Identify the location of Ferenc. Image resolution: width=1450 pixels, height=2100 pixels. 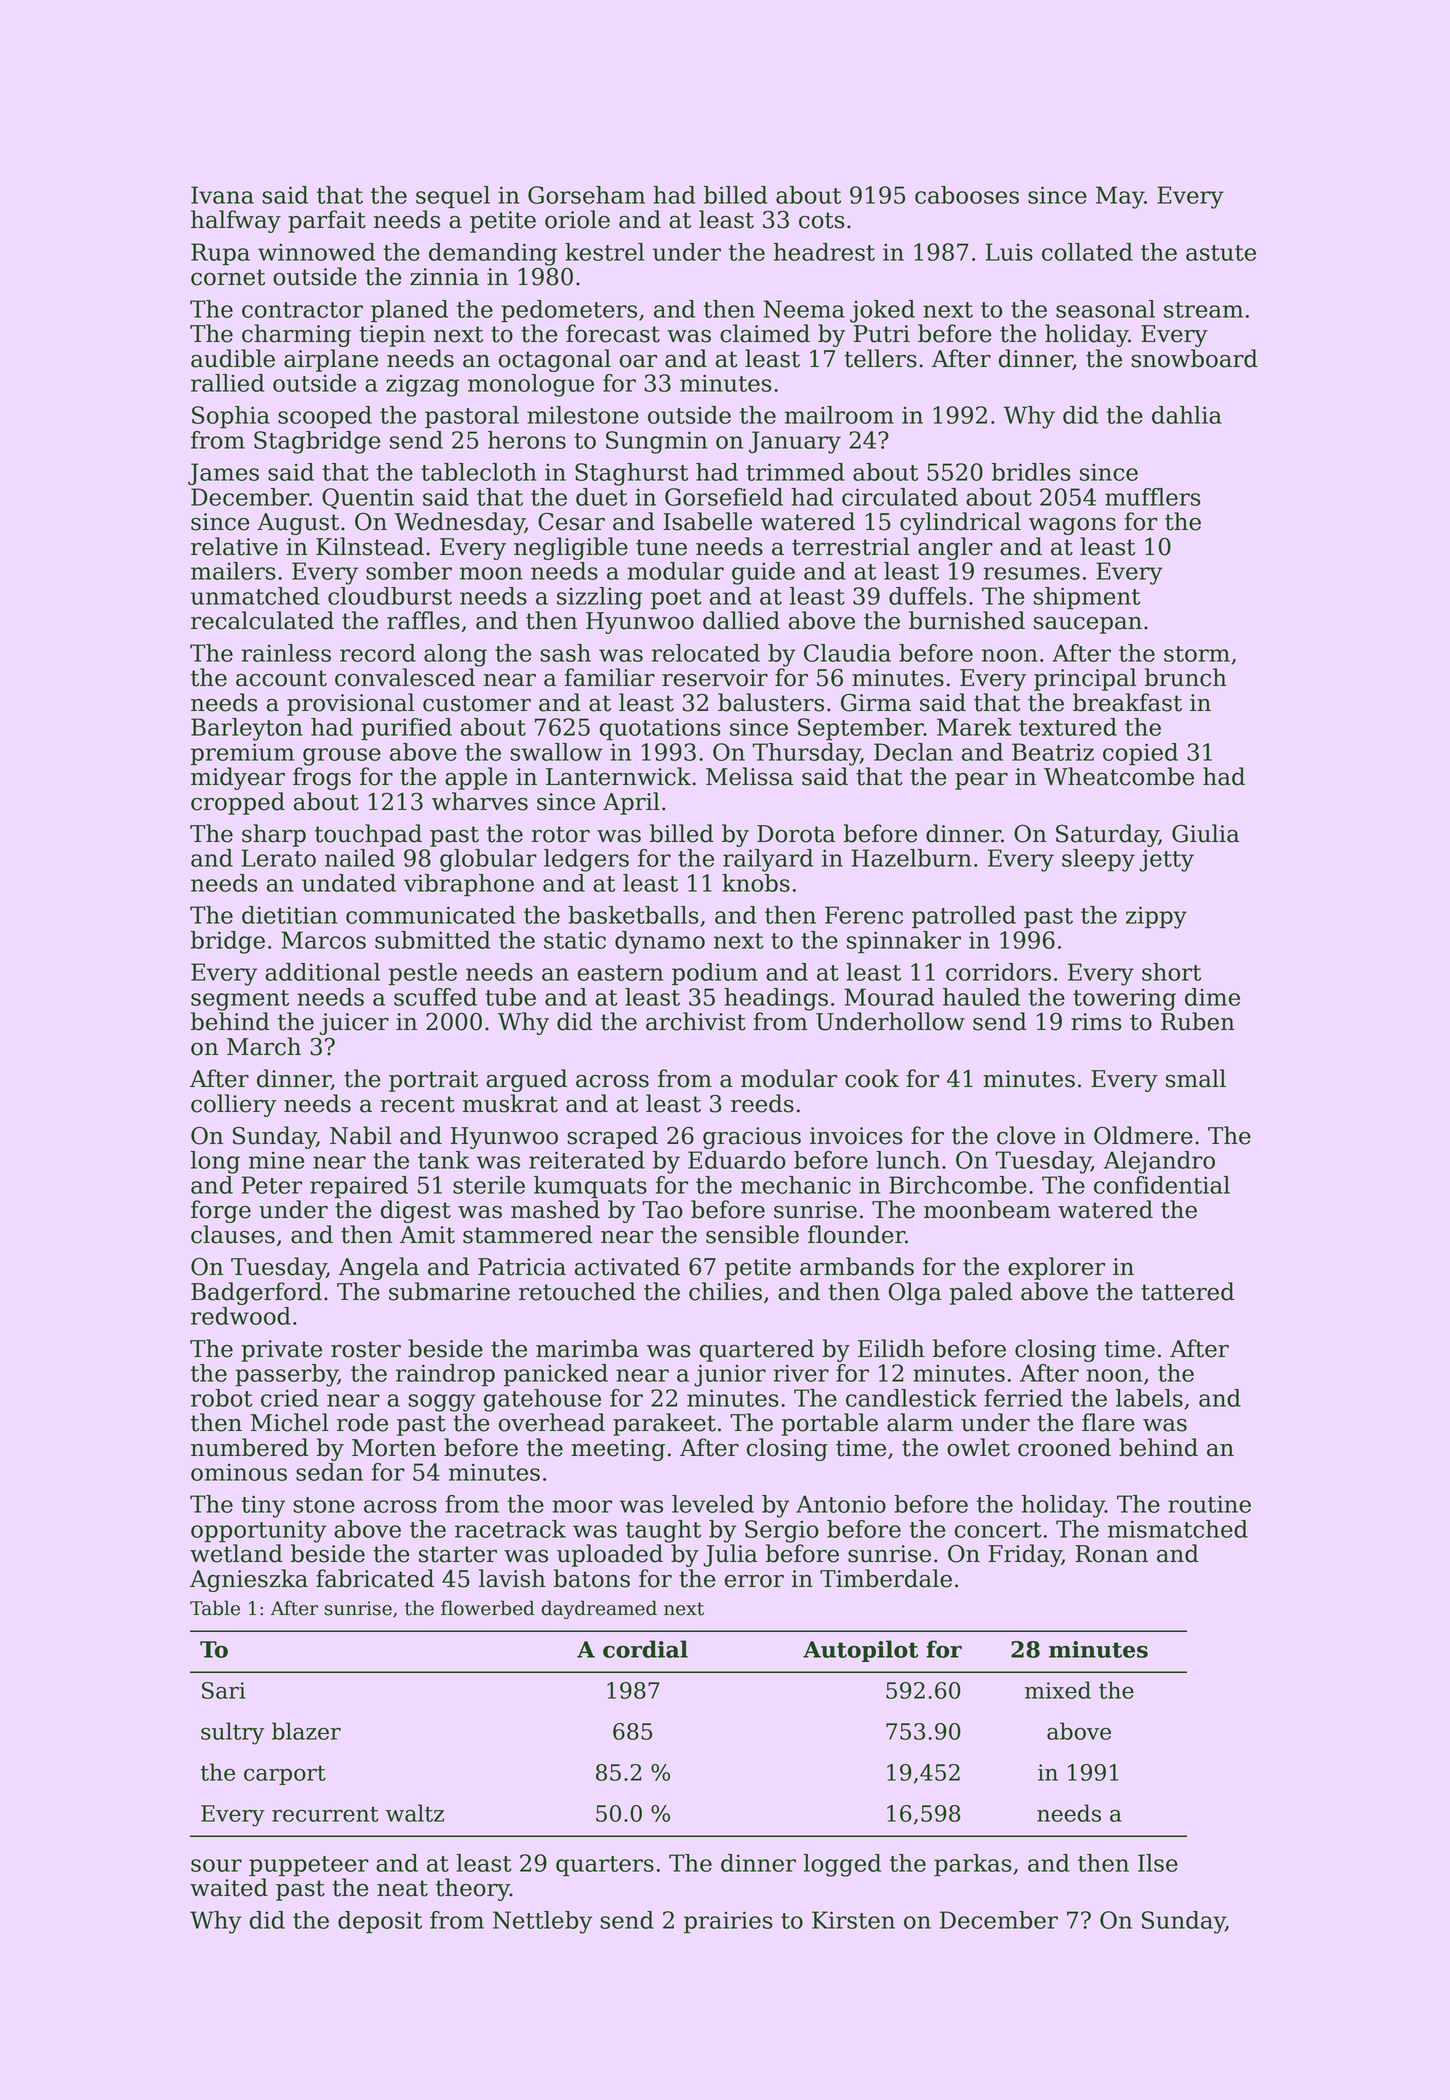
(864, 915).
